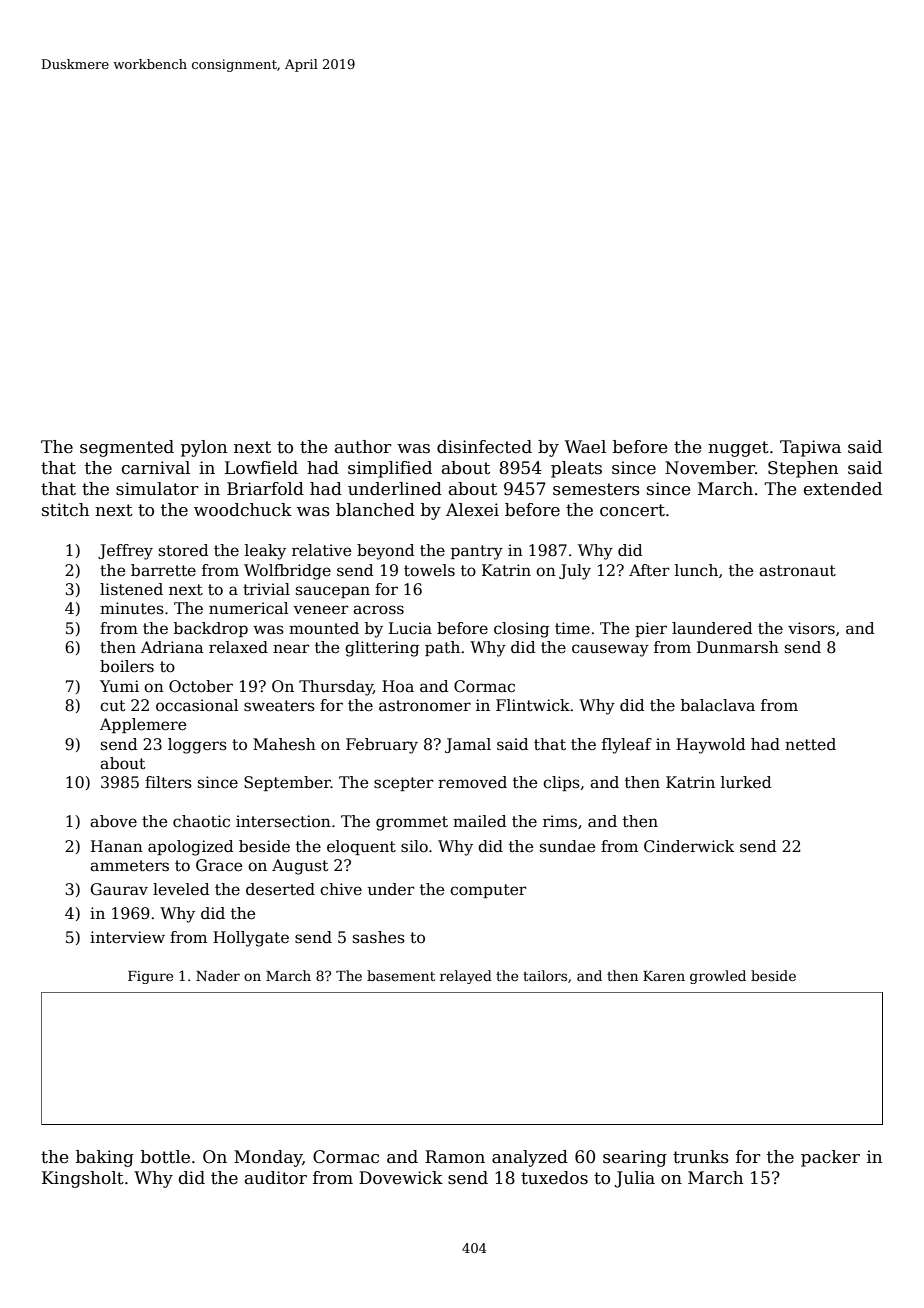  Describe the element at coordinates (363, 447) in the document. I see `author` at that location.
